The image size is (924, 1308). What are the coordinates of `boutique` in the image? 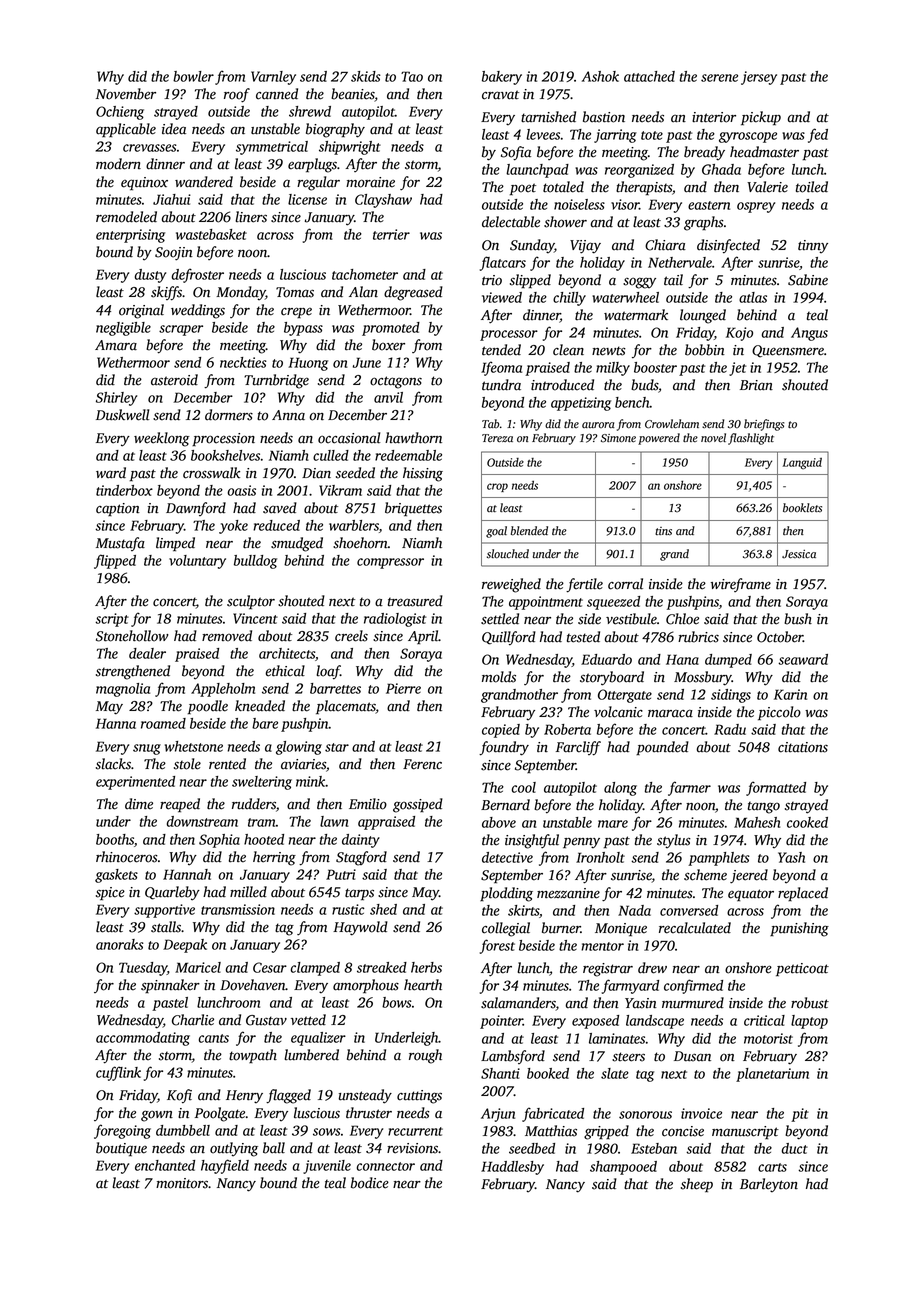 It's located at (121, 1149).
